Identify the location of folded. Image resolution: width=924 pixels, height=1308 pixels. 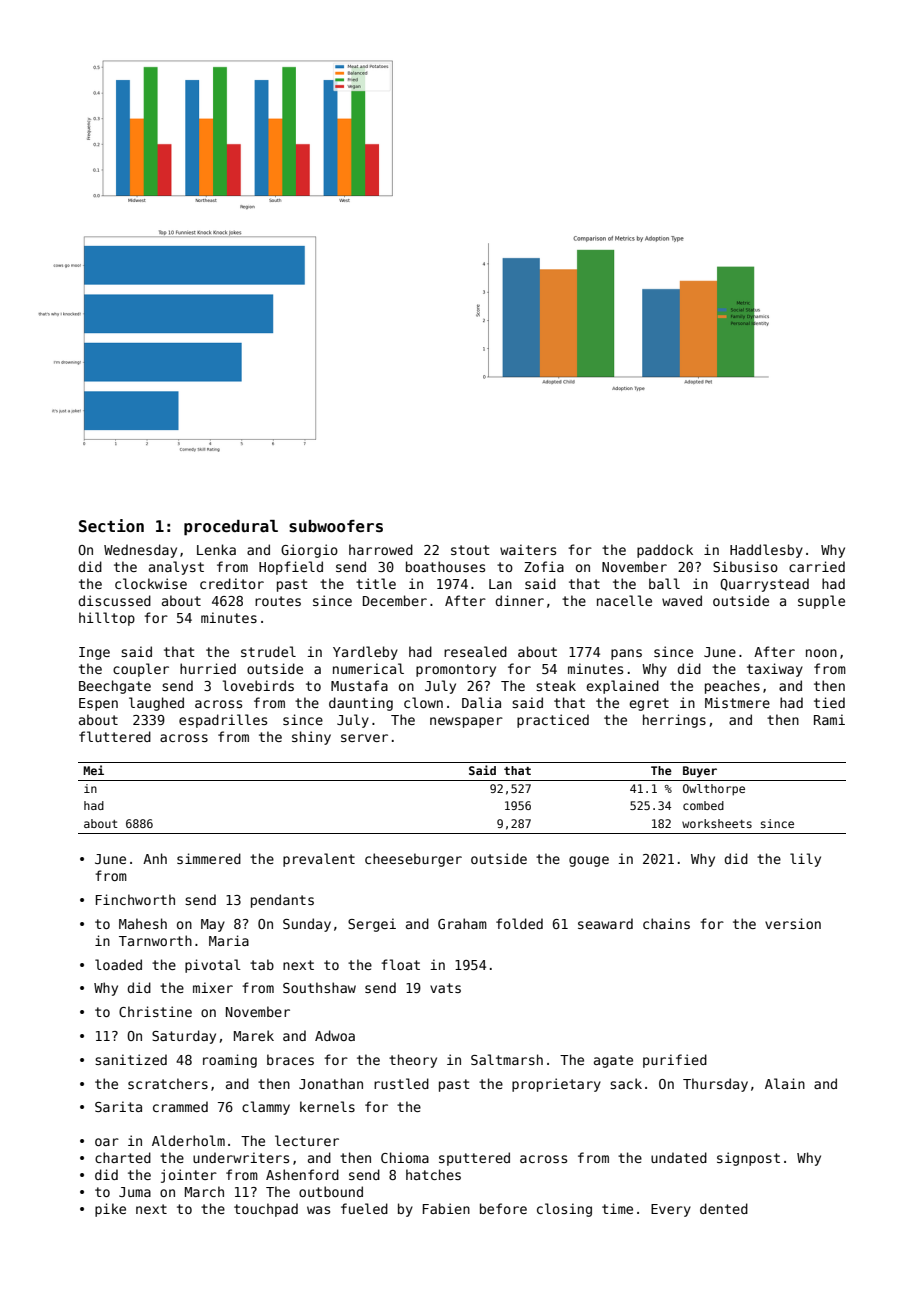
(519, 923).
